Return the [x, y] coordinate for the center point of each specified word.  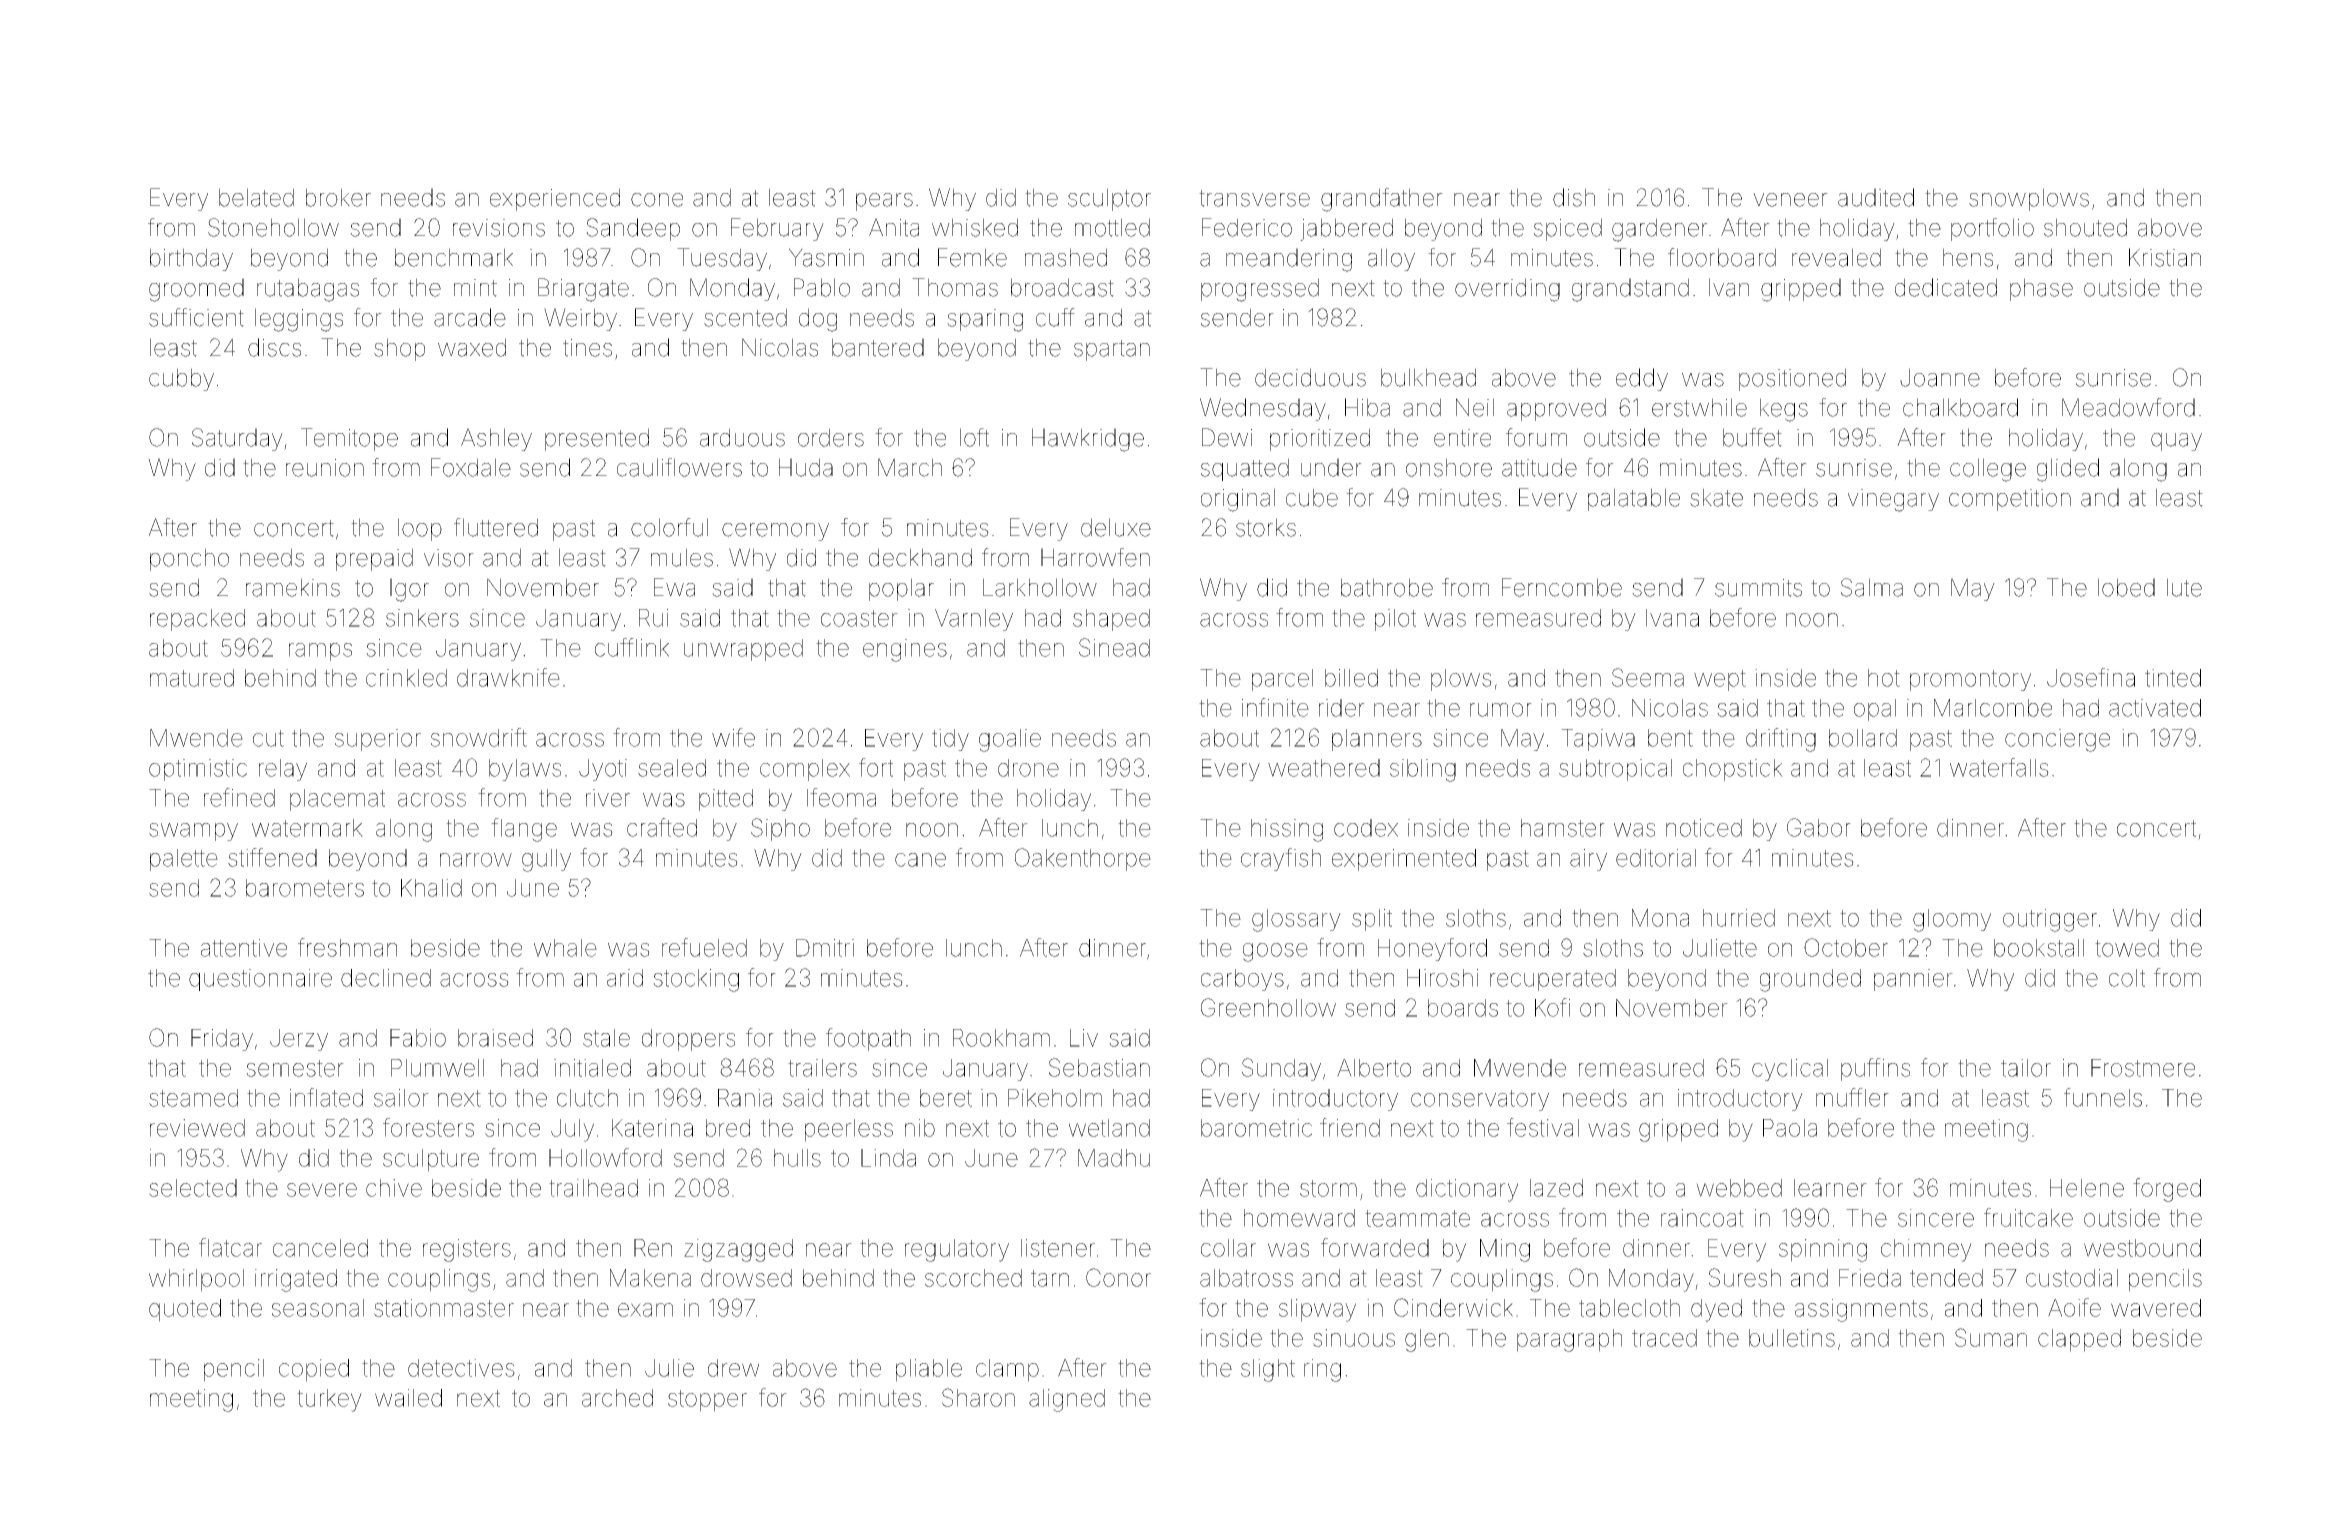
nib [920, 1128]
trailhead [593, 1188]
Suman [1991, 1337]
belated [256, 197]
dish [1574, 197]
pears [884, 202]
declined [386, 978]
